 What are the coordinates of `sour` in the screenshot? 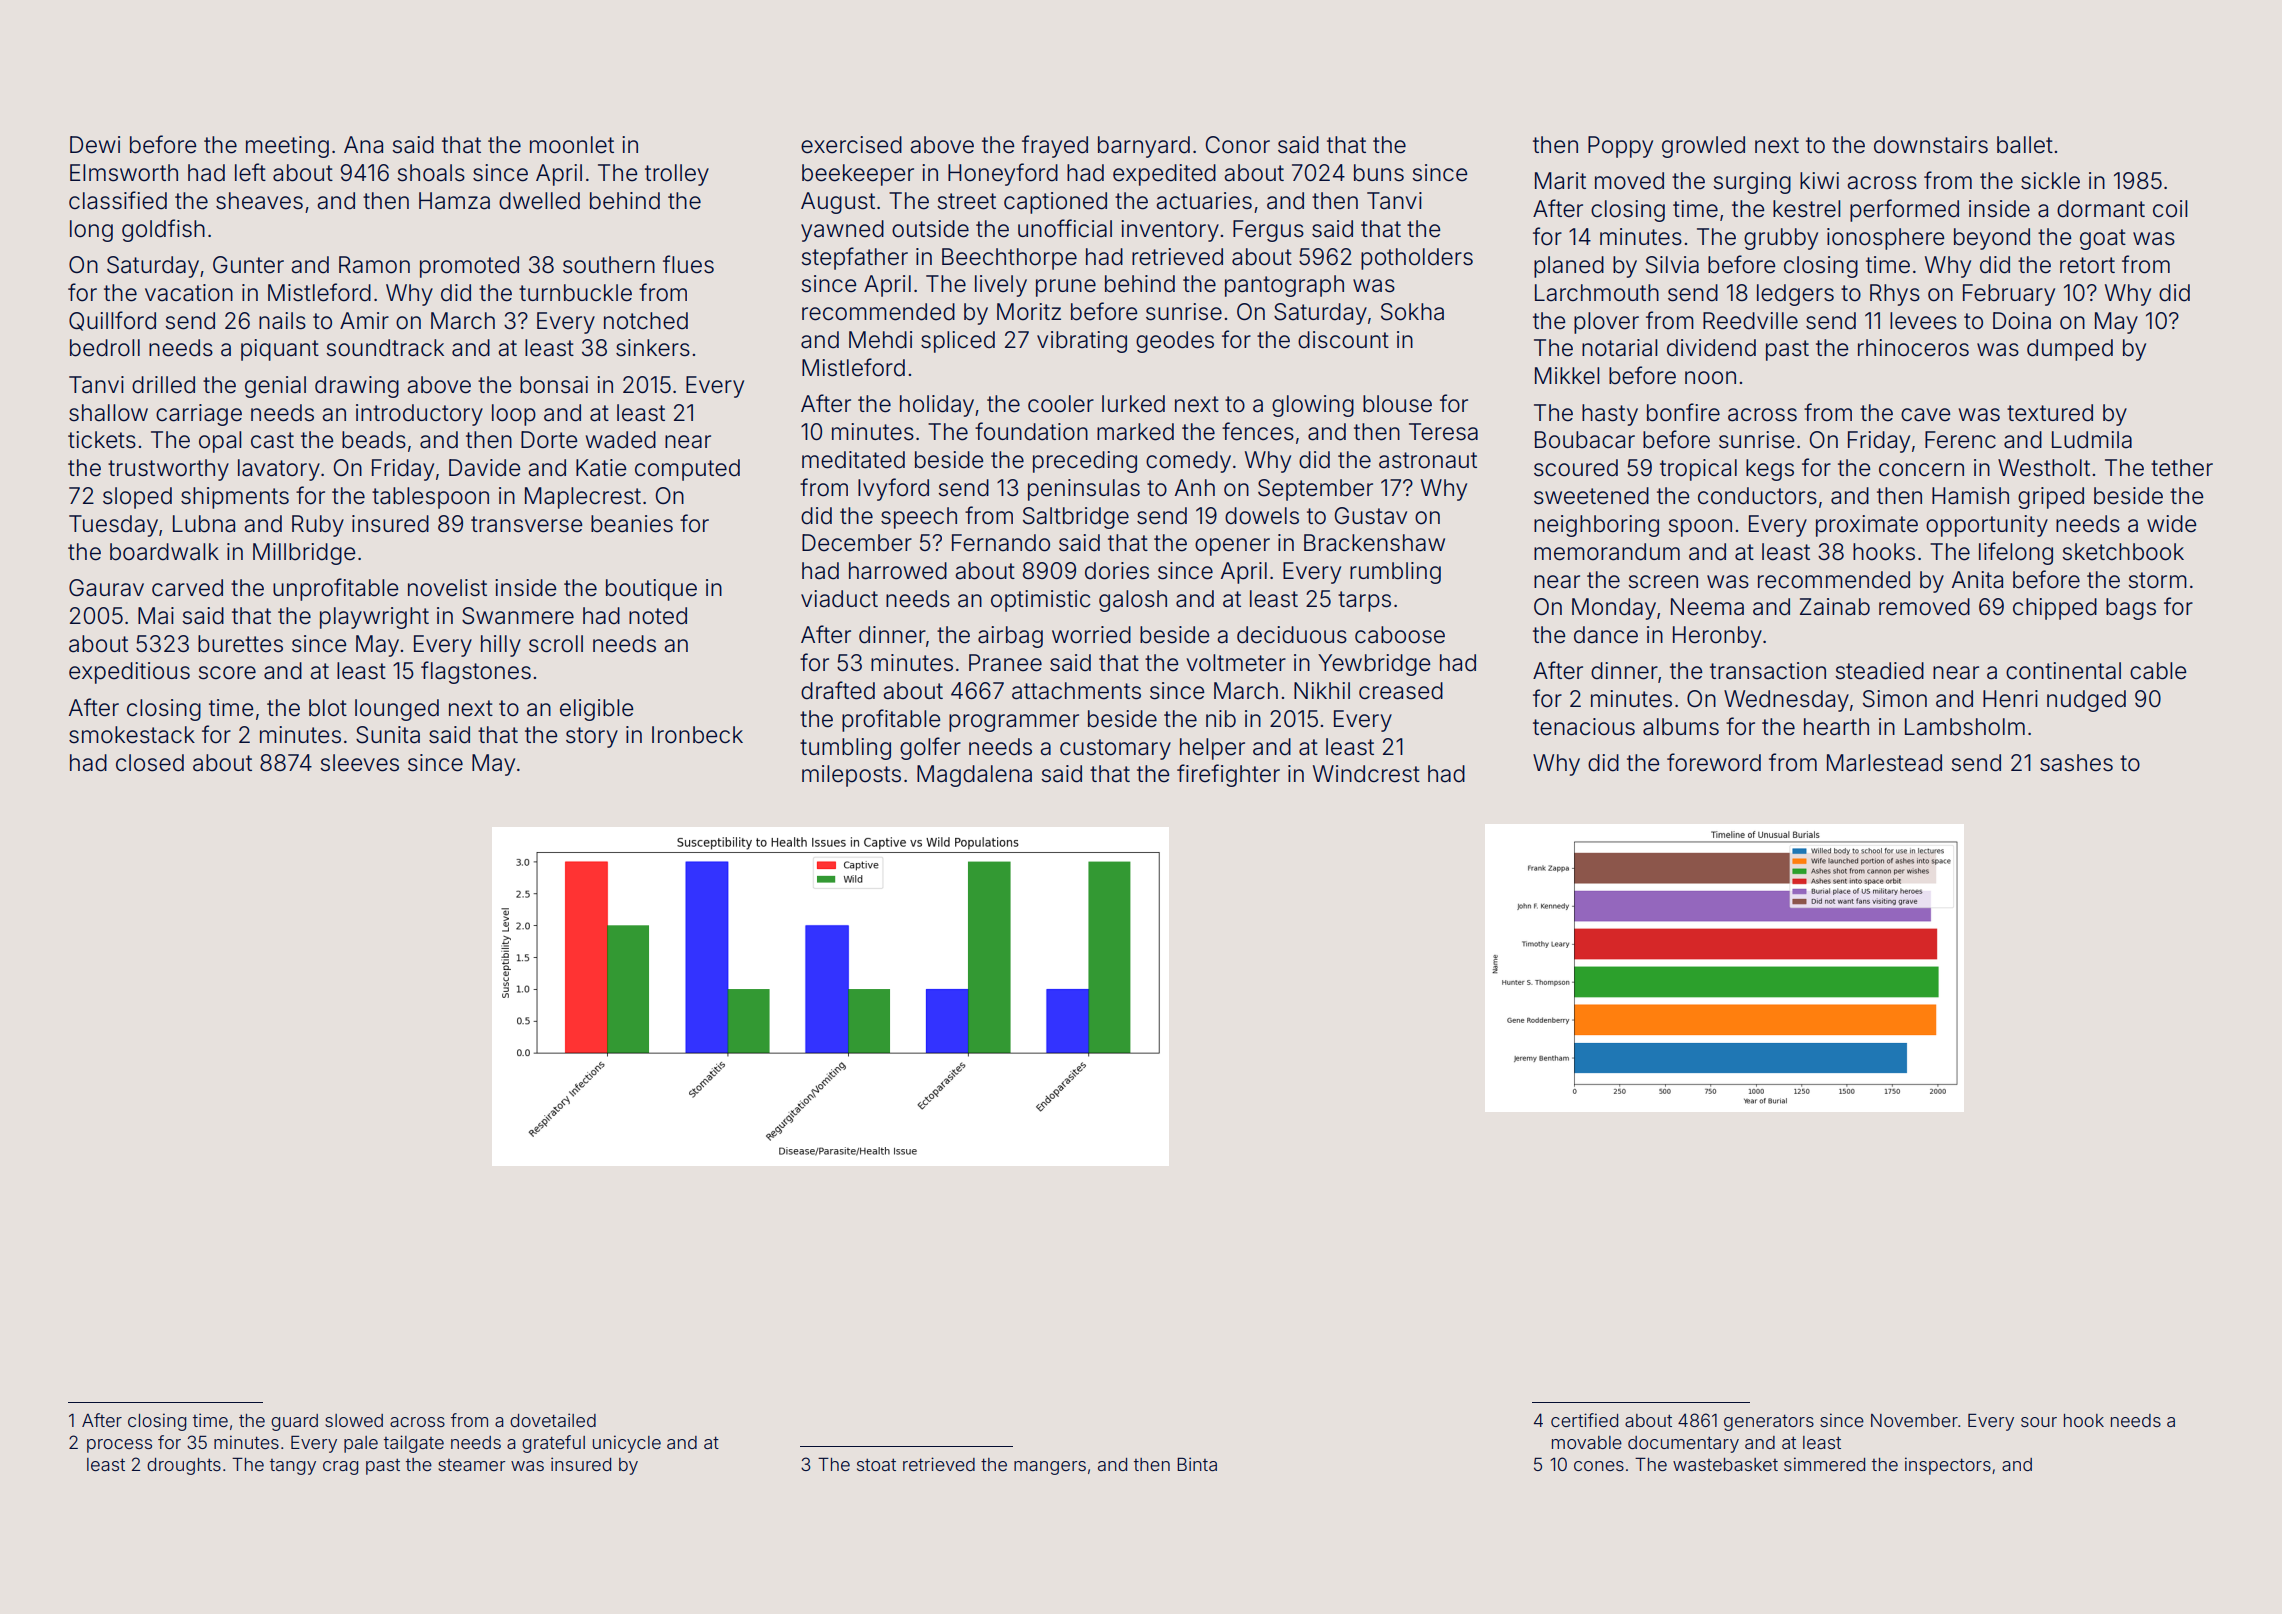 It's located at (2039, 1422).
